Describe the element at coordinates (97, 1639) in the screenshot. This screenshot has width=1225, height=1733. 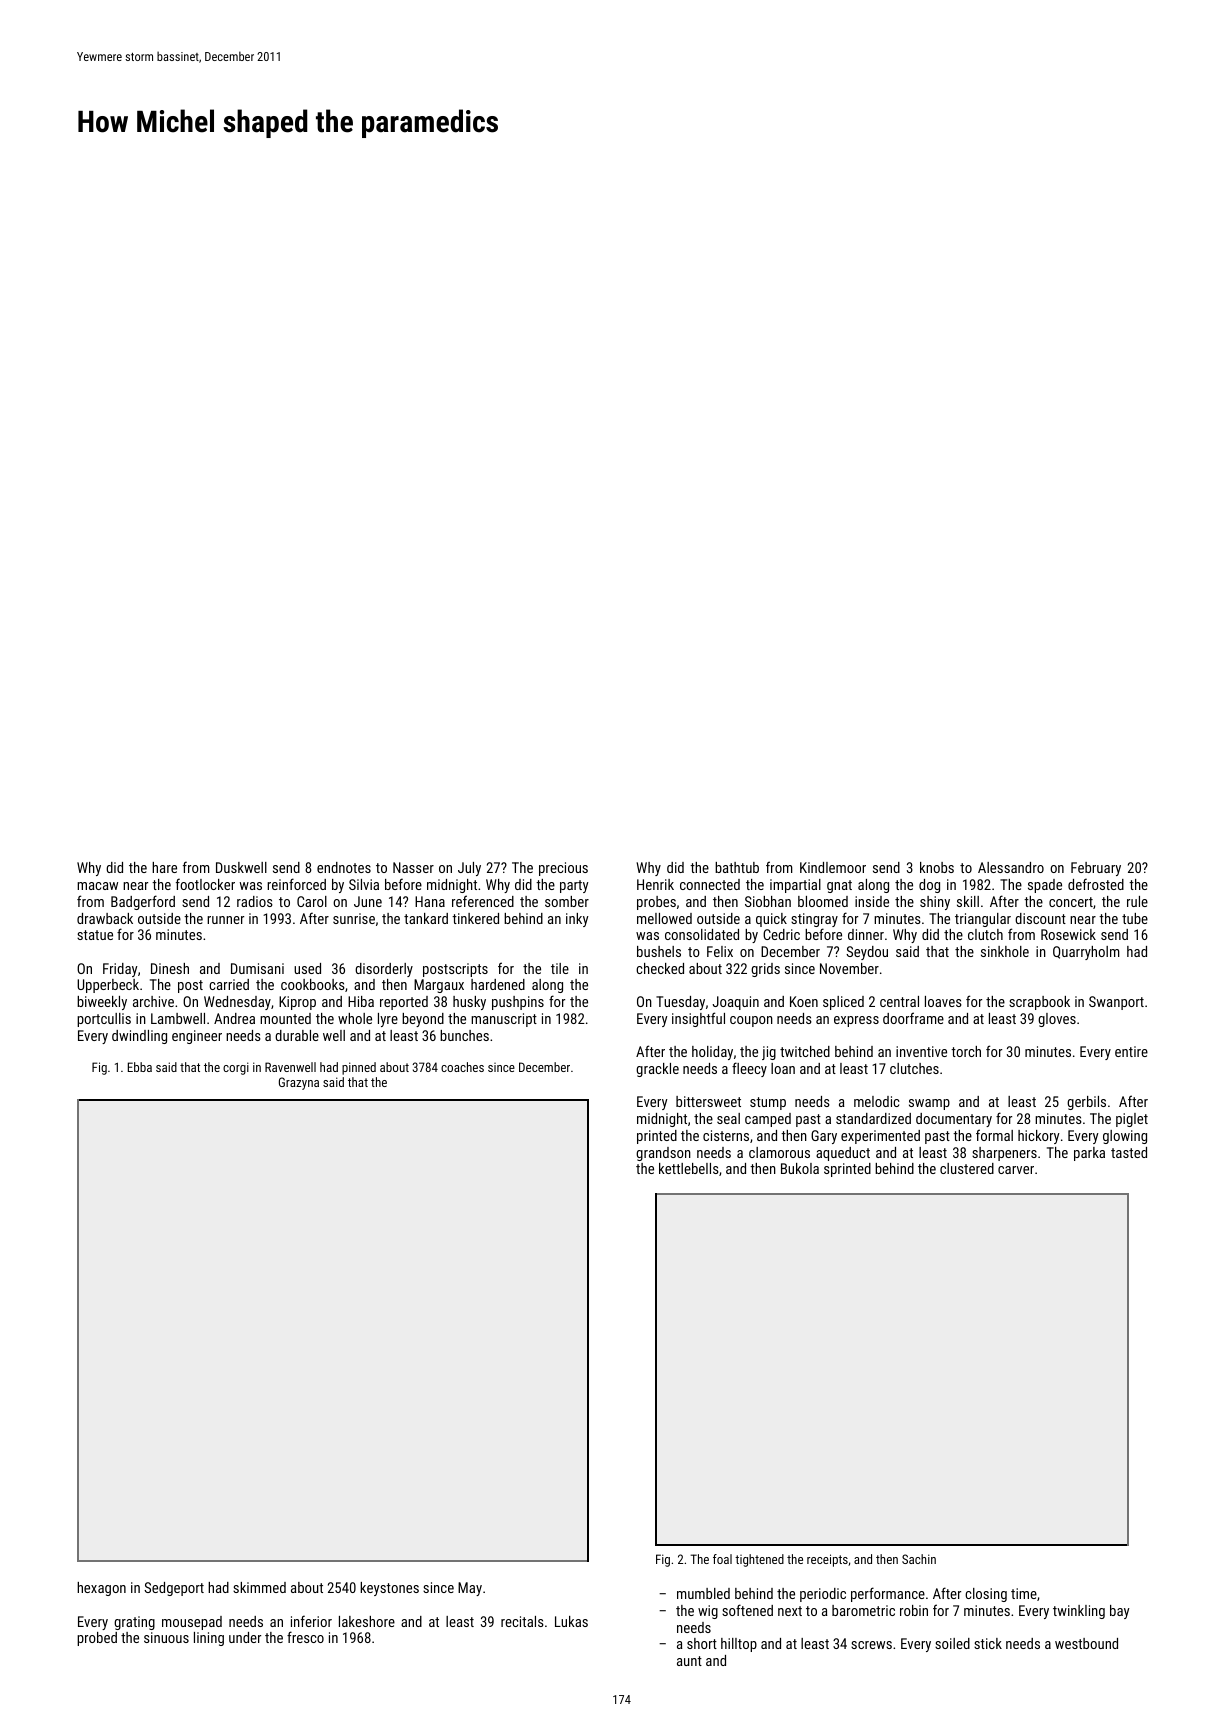
I see `probed` at that location.
